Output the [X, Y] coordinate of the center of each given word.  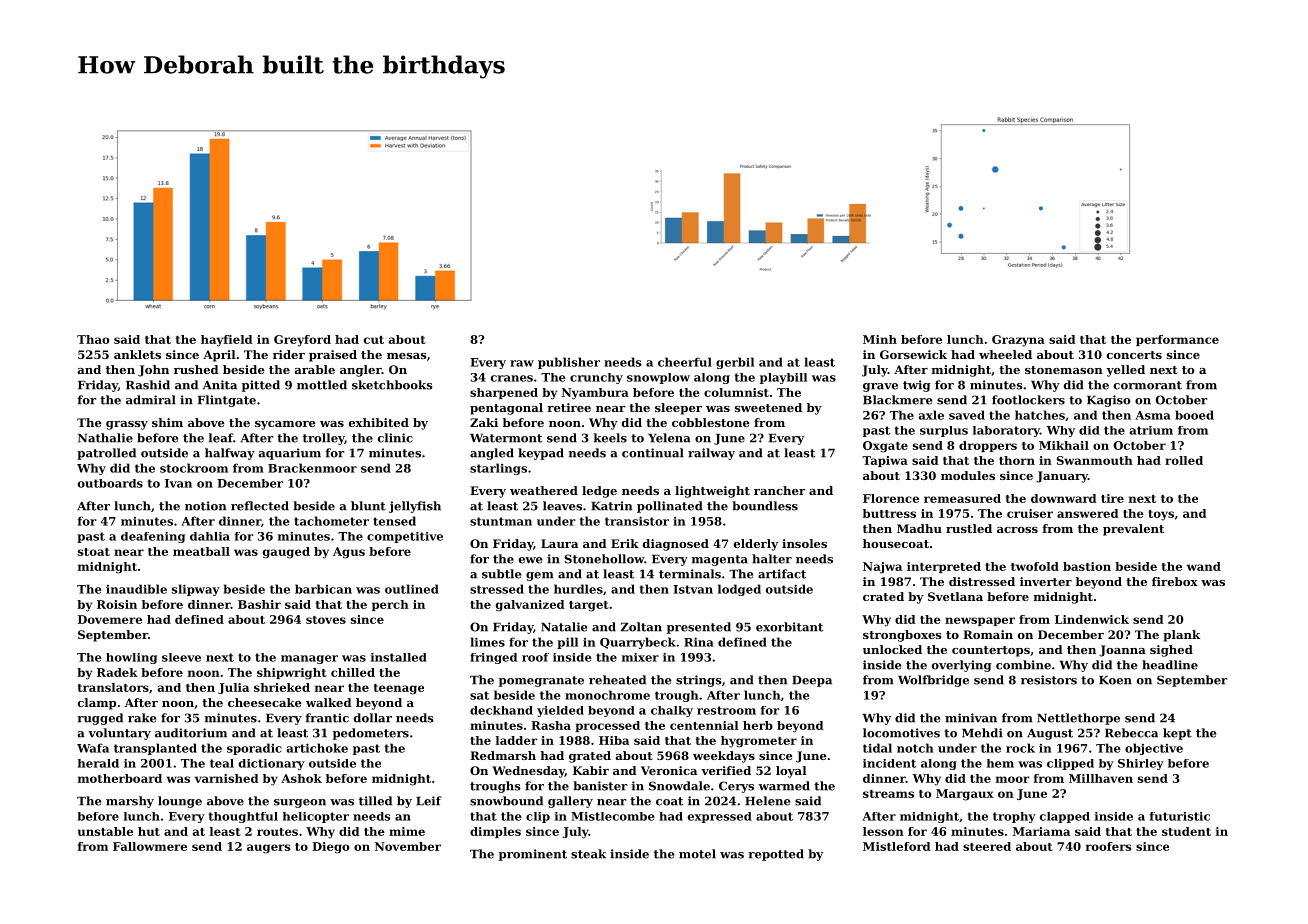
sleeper [678, 409]
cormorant [1148, 385]
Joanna [1122, 651]
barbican [323, 589]
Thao [93, 339]
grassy [127, 425]
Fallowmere [150, 846]
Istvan [693, 589]
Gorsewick [913, 354]
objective [1154, 749]
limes [487, 642]
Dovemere [110, 619]
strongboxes [902, 636]
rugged [100, 719]
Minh [880, 339]
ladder [517, 740]
